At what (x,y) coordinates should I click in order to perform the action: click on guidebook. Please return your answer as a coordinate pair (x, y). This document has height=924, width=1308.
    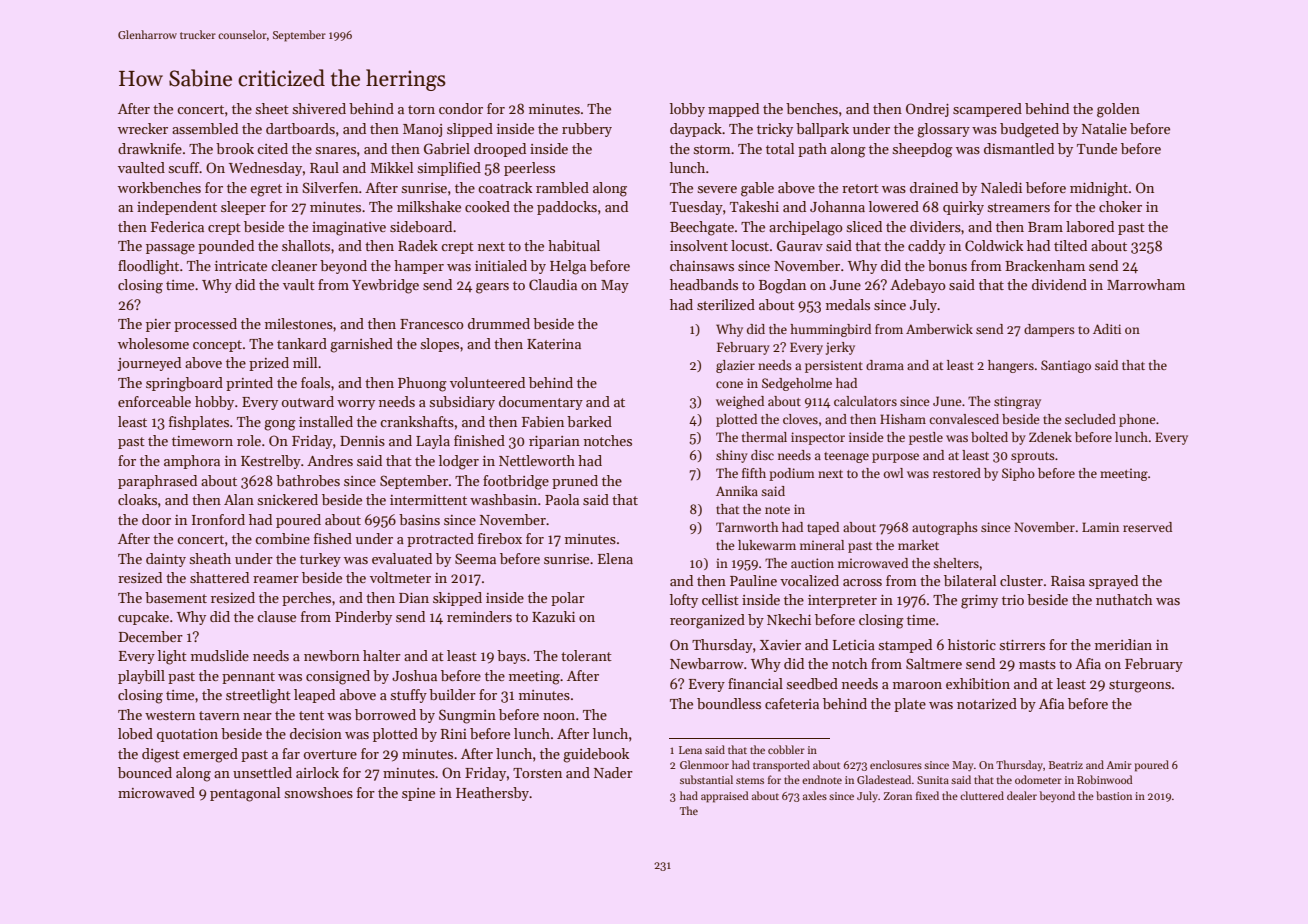
    Looking at the image, I should click on (596, 755).
